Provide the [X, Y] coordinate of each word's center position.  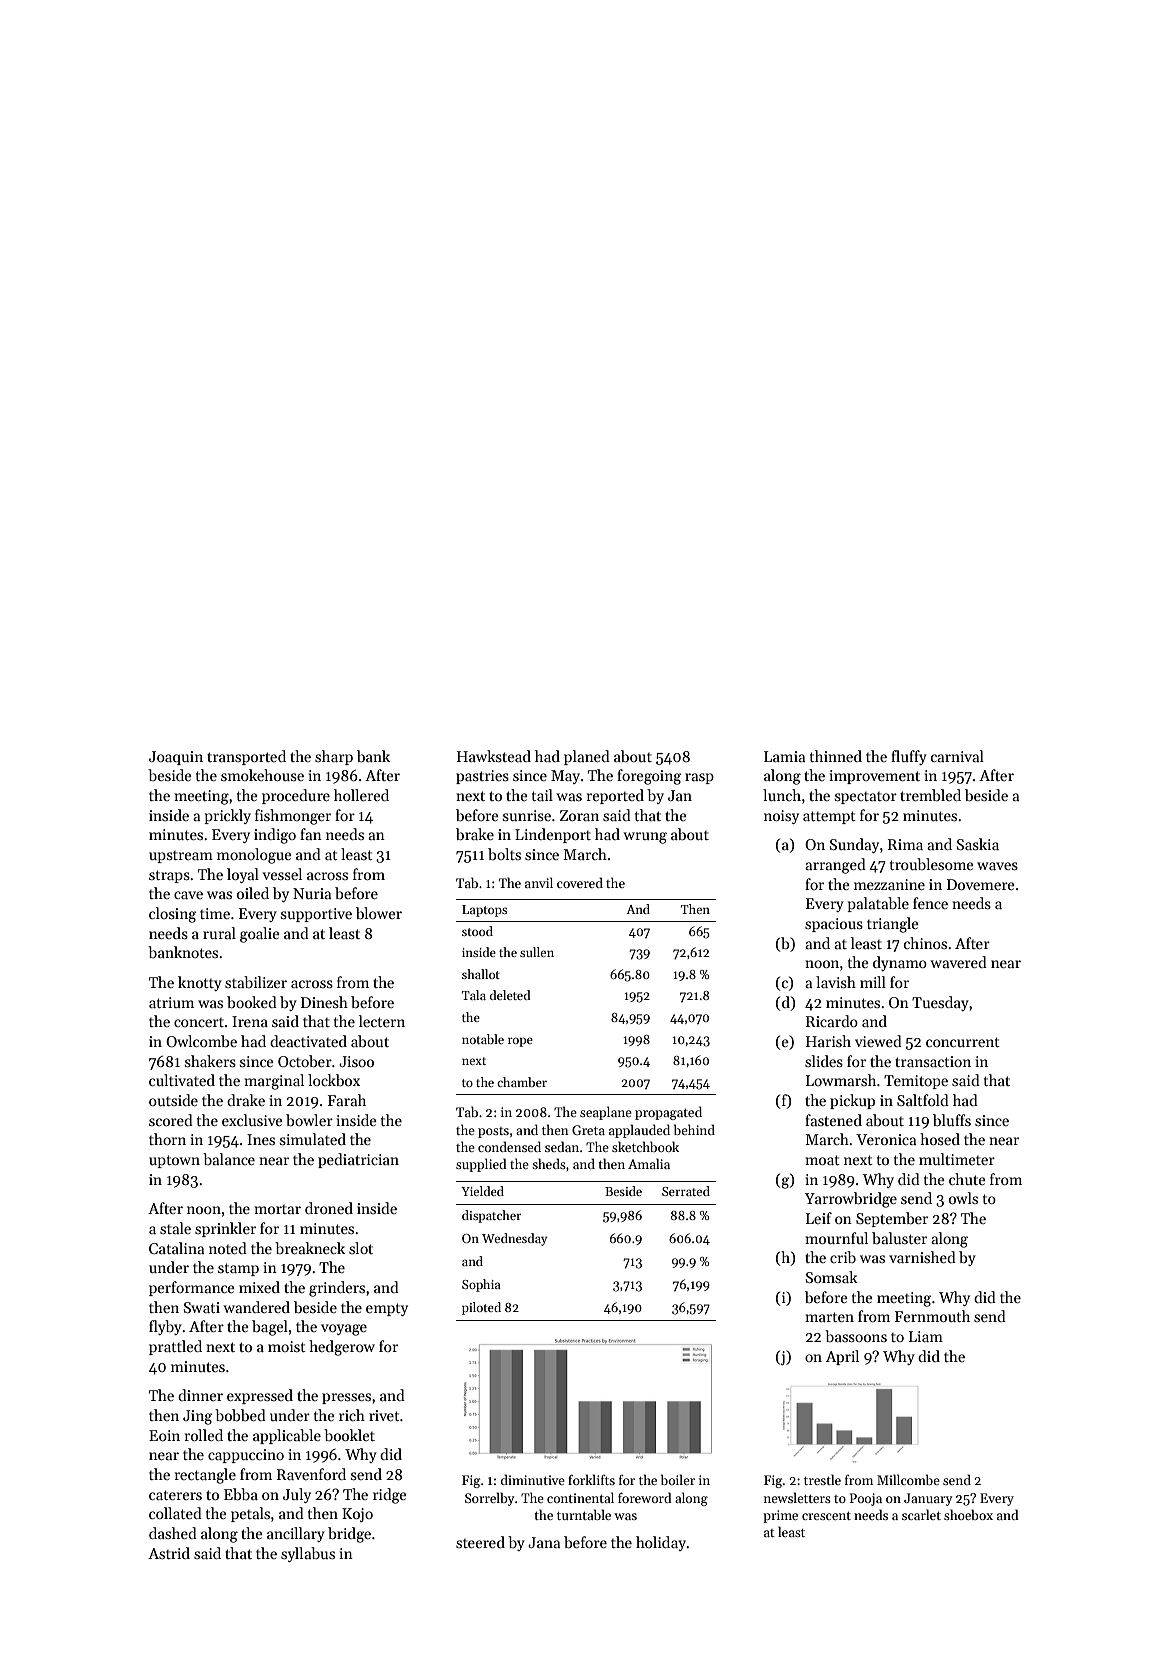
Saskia [978, 844]
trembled [930, 795]
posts [493, 1132]
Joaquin [176, 758]
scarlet [921, 1514]
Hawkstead [494, 756]
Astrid [169, 1553]
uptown [174, 1161]
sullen [537, 952]
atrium [171, 1002]
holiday [661, 1543]
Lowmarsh [841, 1080]
